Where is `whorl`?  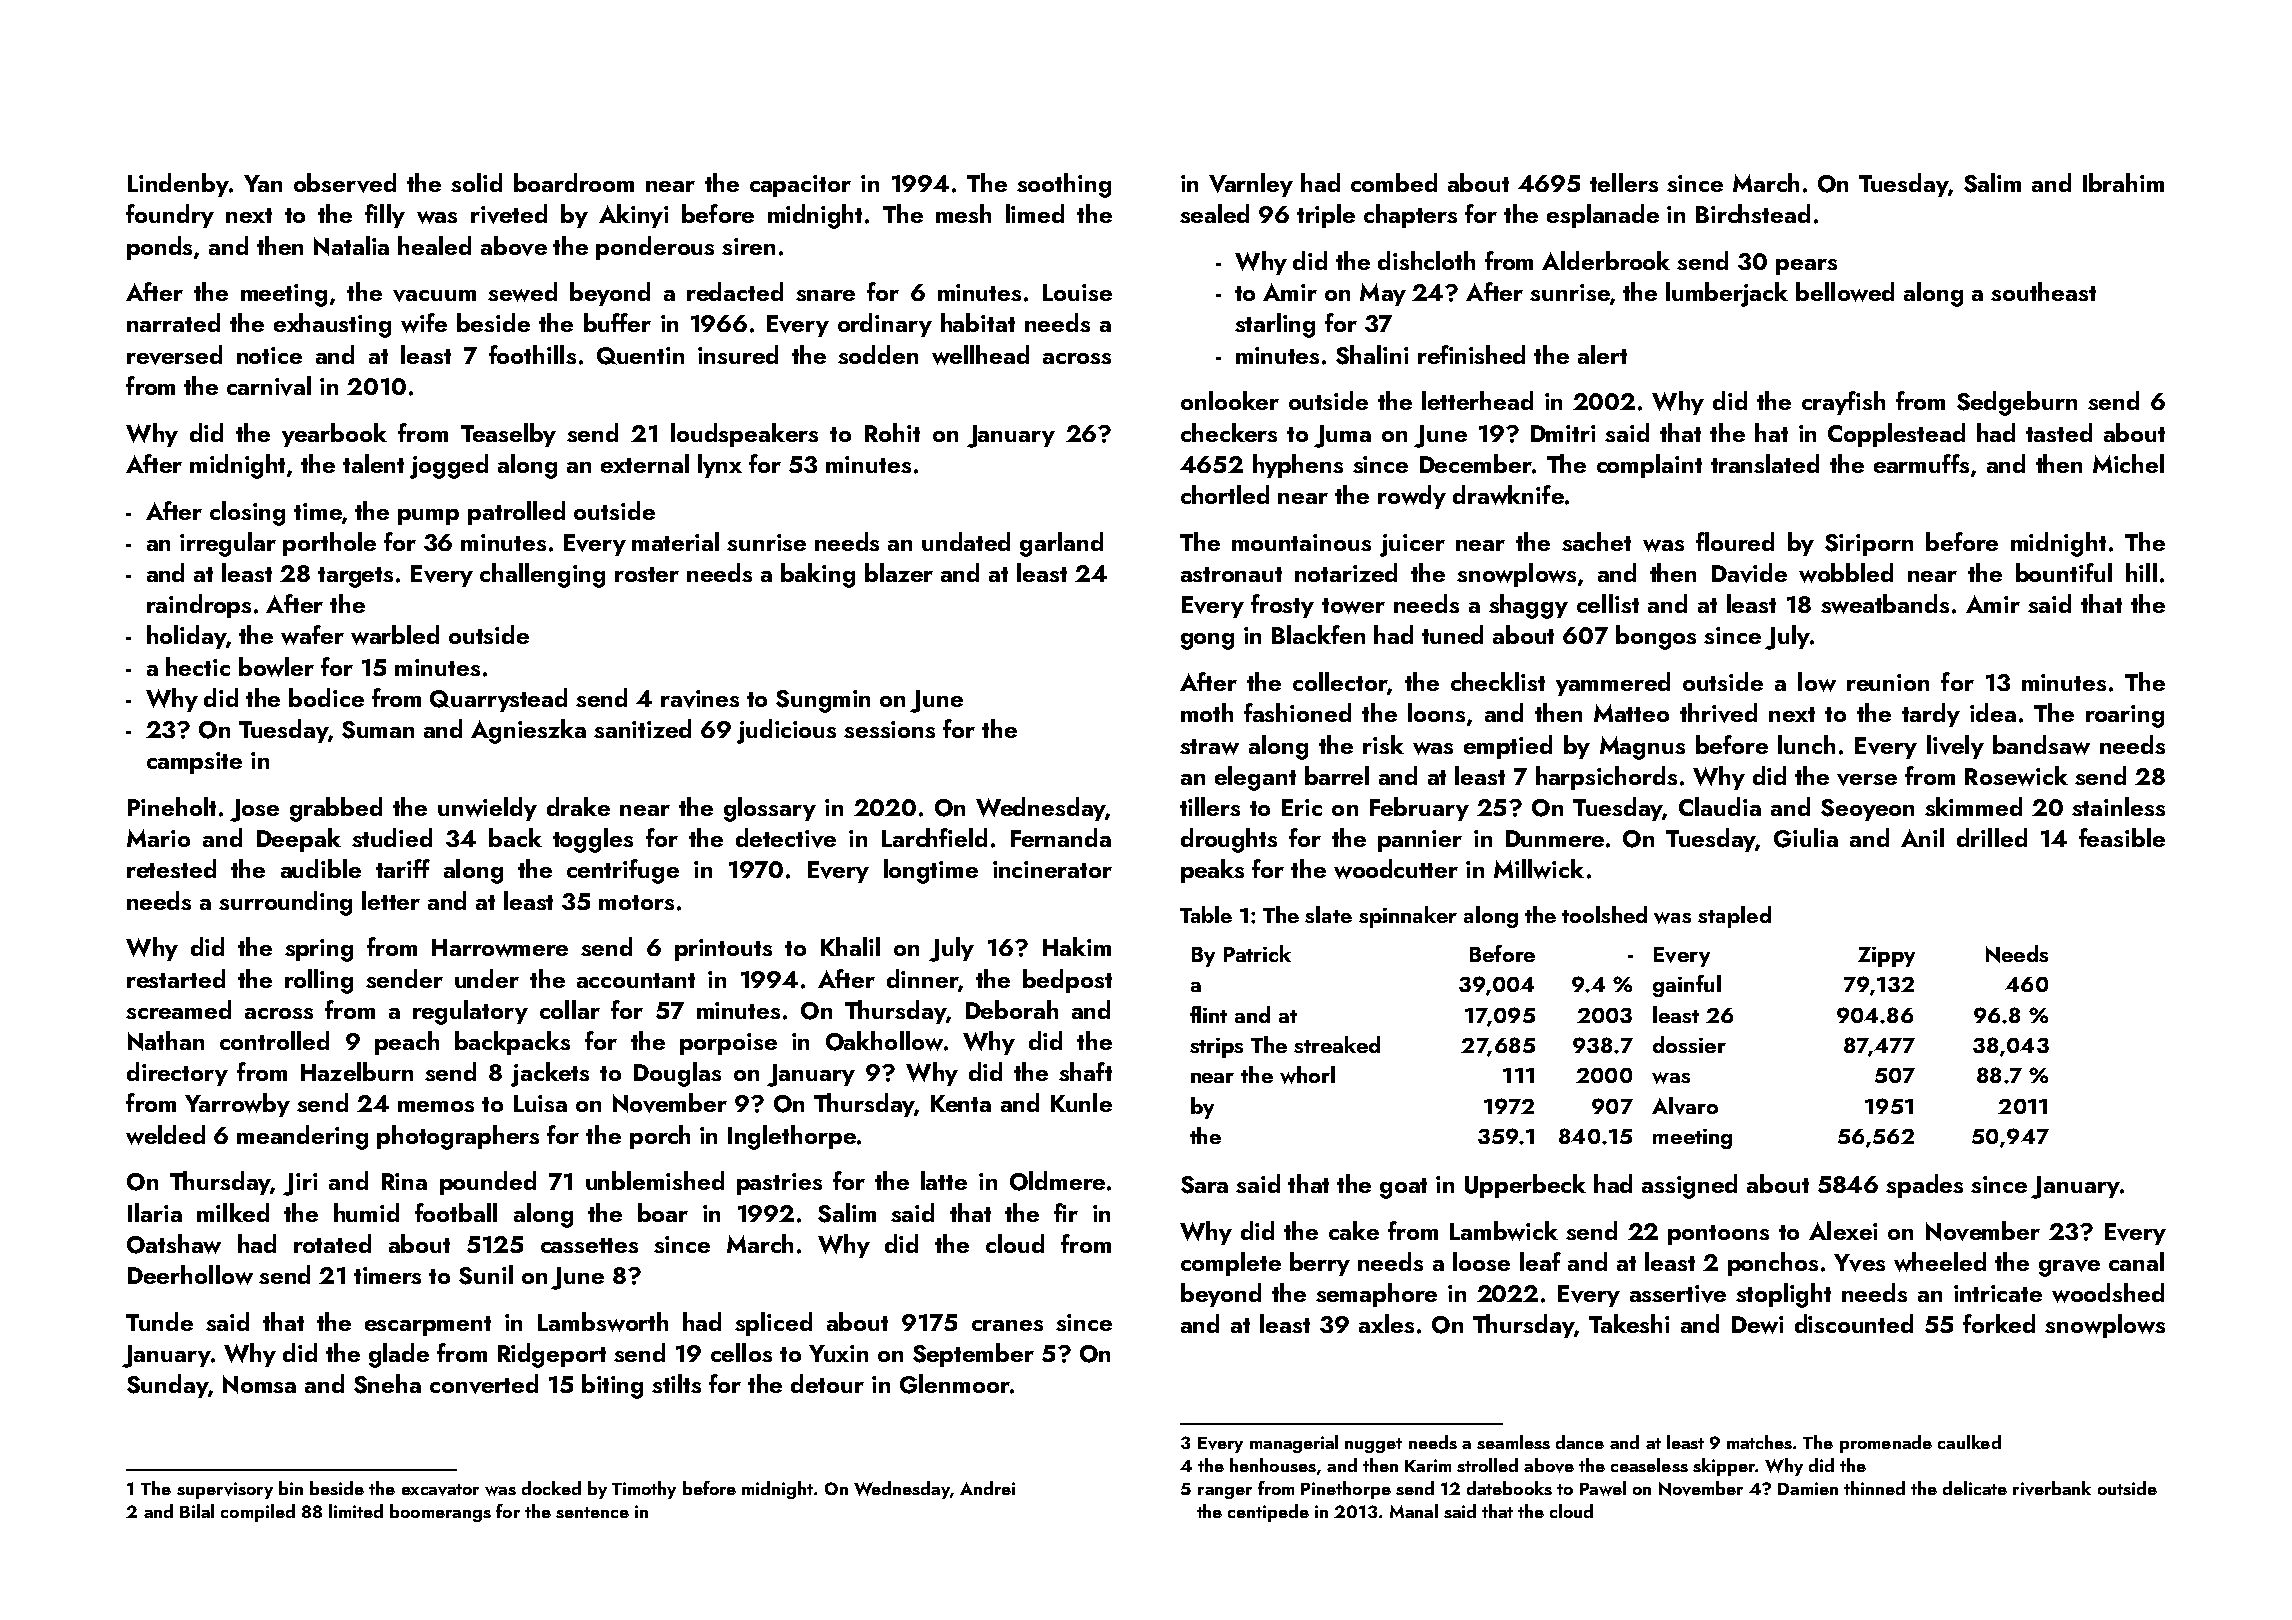 whorl is located at coordinates (1307, 1075).
